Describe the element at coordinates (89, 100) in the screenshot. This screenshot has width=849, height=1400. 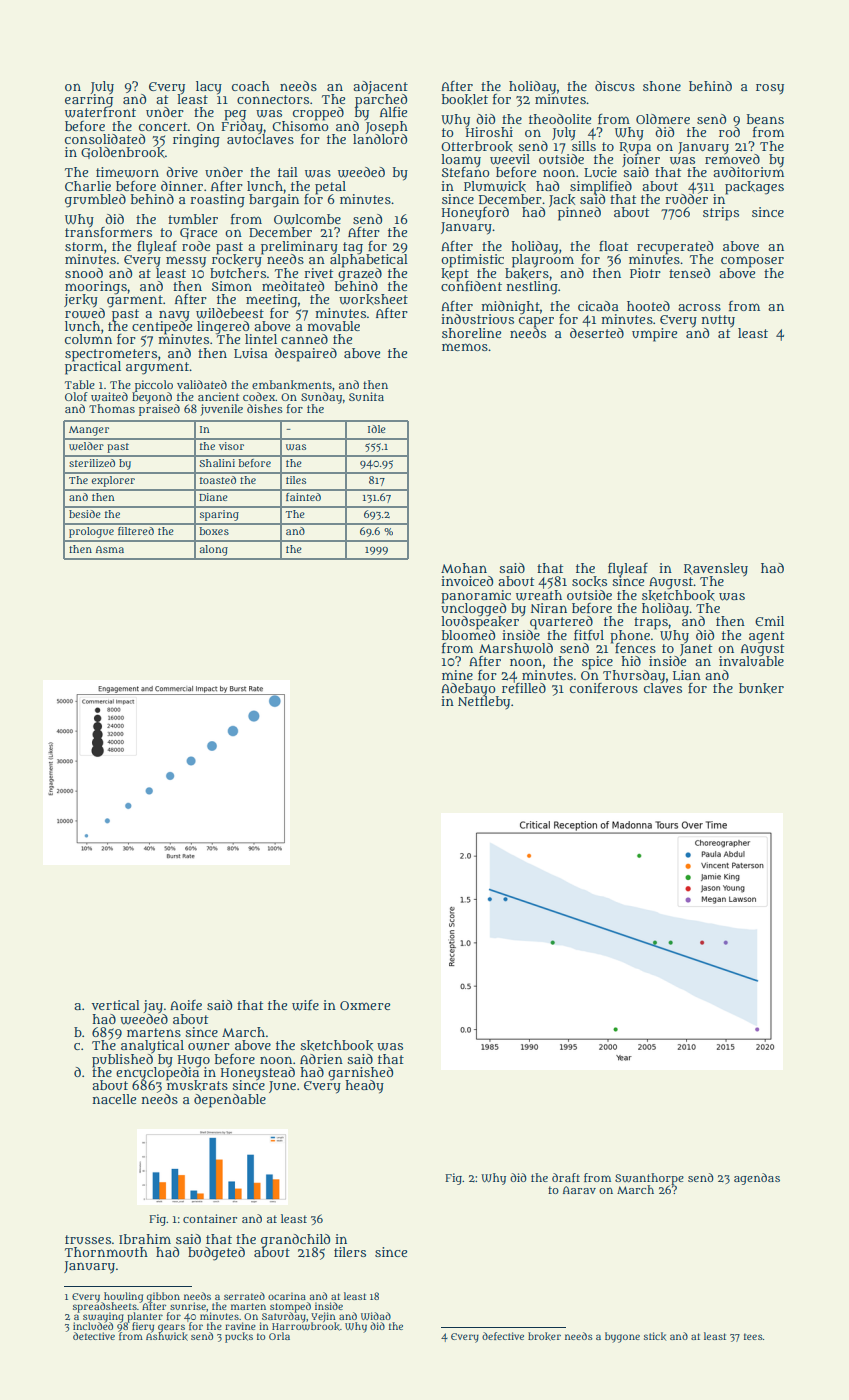
I see `earring` at that location.
